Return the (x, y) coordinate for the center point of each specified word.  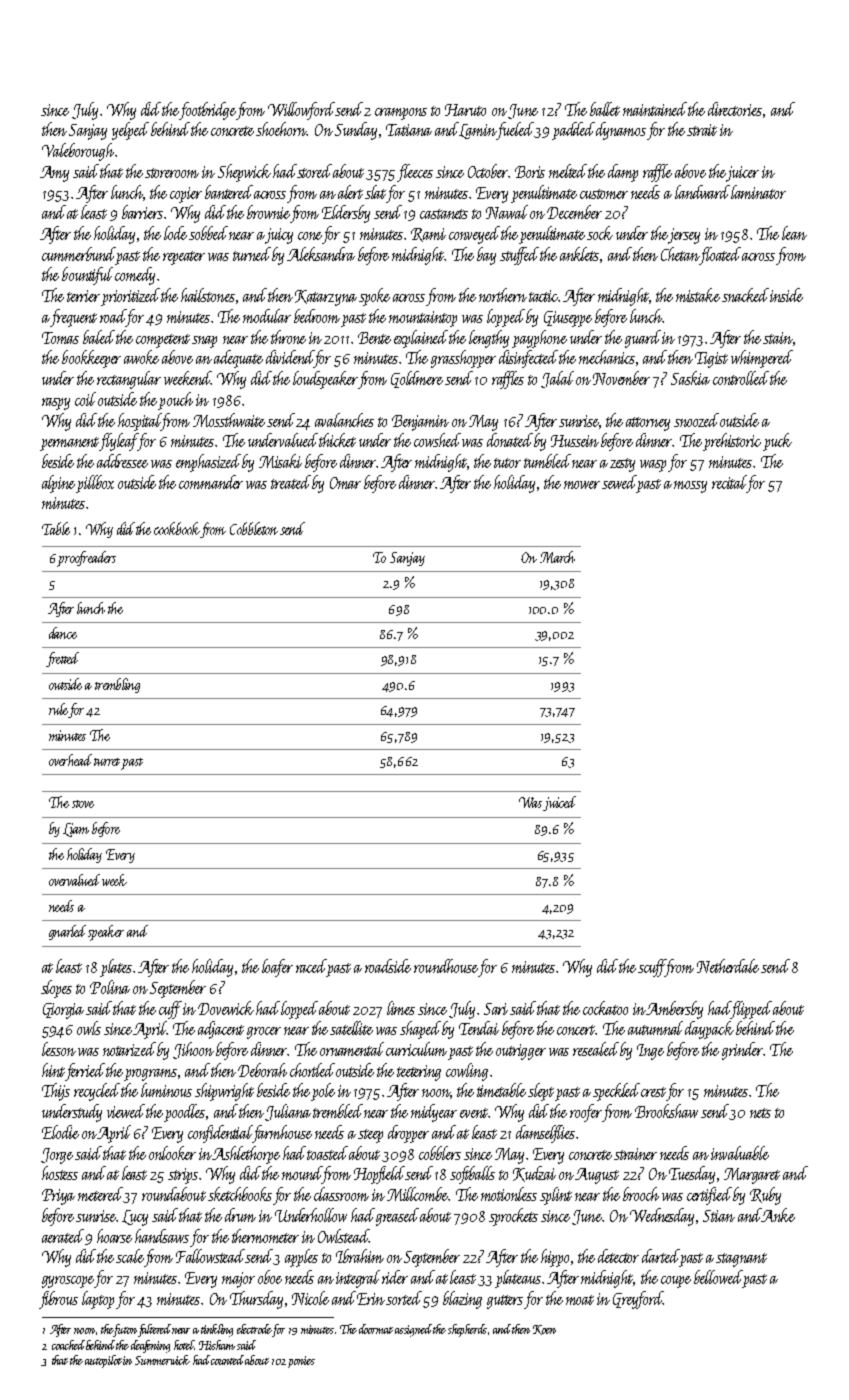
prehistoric (732, 442)
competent (163, 341)
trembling (117, 685)
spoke (374, 297)
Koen (544, 1330)
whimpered (762, 359)
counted (227, 1360)
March (557, 557)
